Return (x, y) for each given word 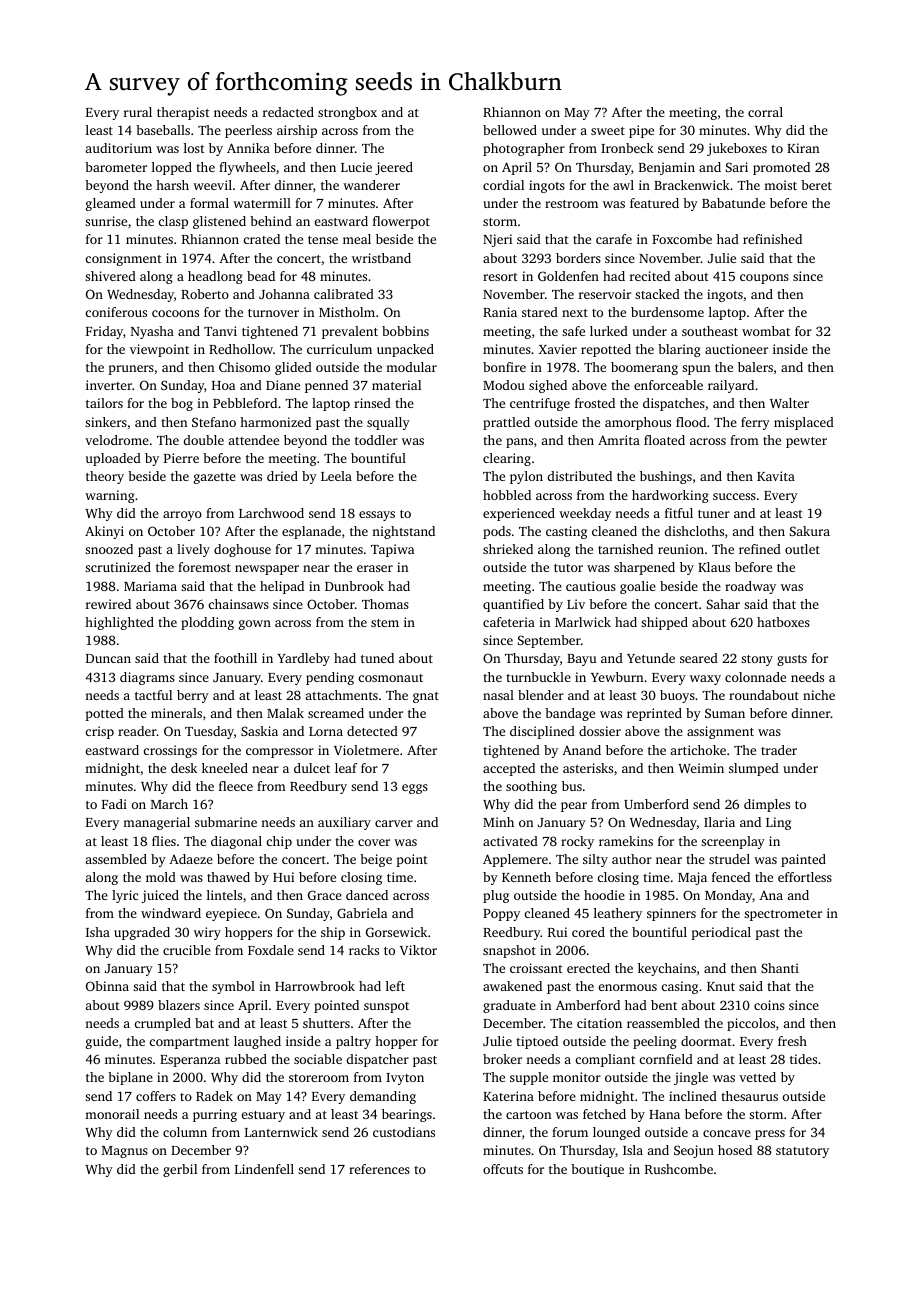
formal (209, 203)
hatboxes (783, 622)
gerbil (180, 1170)
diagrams (147, 678)
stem (385, 623)
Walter (789, 403)
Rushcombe (679, 1169)
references (379, 1169)
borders (578, 258)
